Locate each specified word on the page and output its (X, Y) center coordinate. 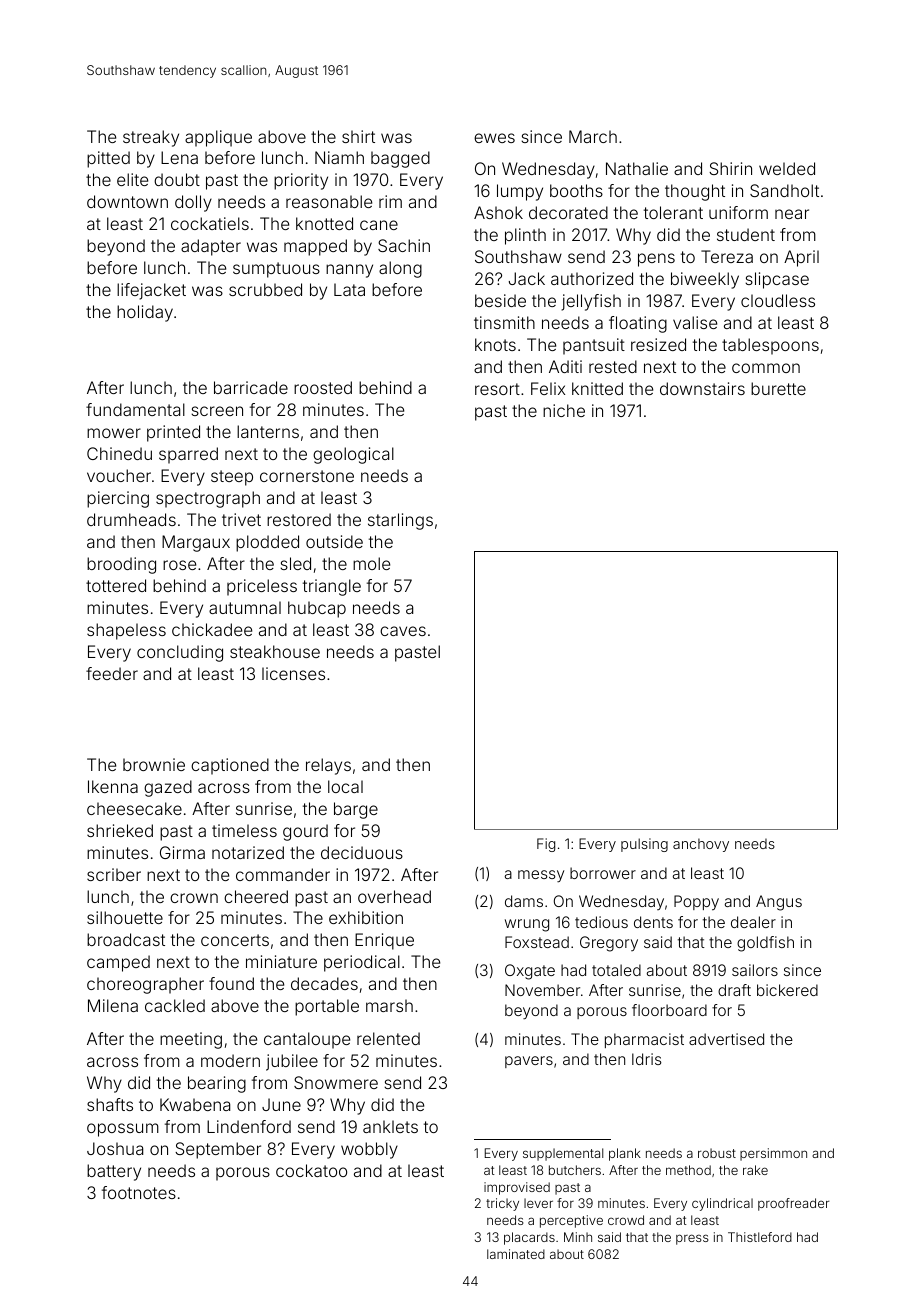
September (218, 1150)
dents (653, 922)
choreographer (145, 985)
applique (218, 138)
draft (734, 990)
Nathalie (637, 168)
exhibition (366, 917)
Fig (546, 845)
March (593, 136)
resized (658, 344)
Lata (349, 289)
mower (114, 433)
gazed (168, 788)
